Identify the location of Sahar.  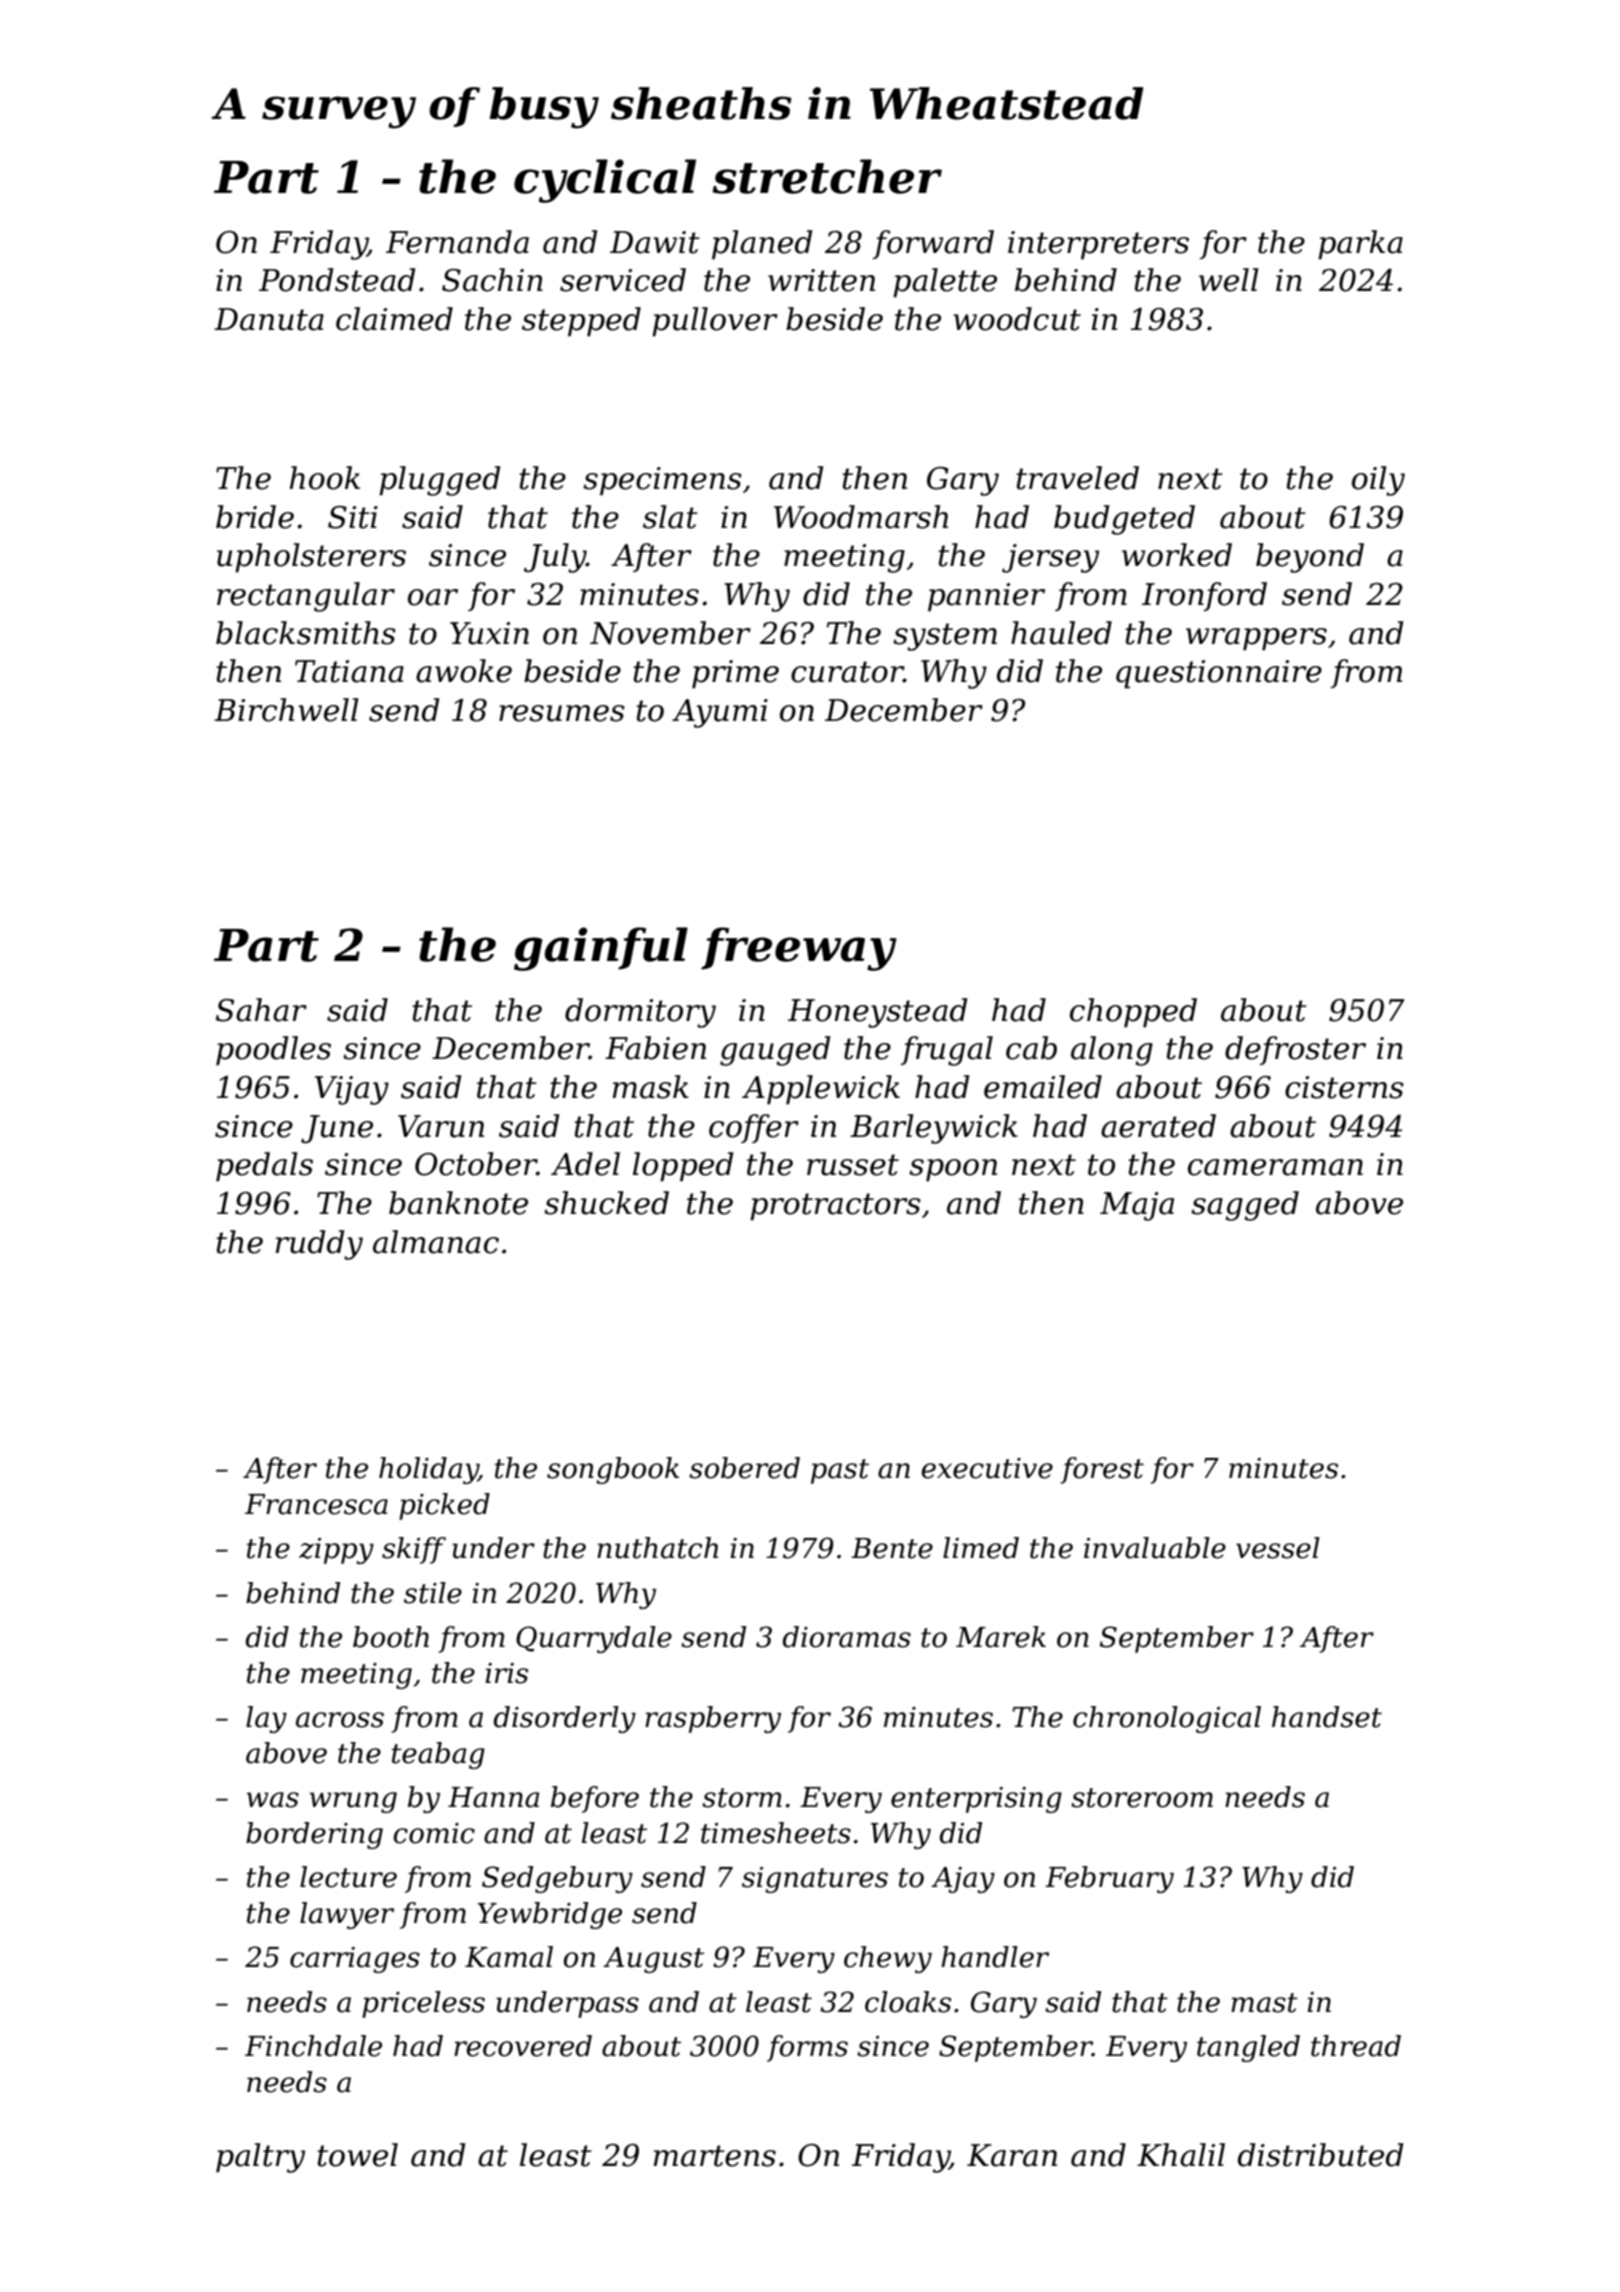
(261, 1010).
